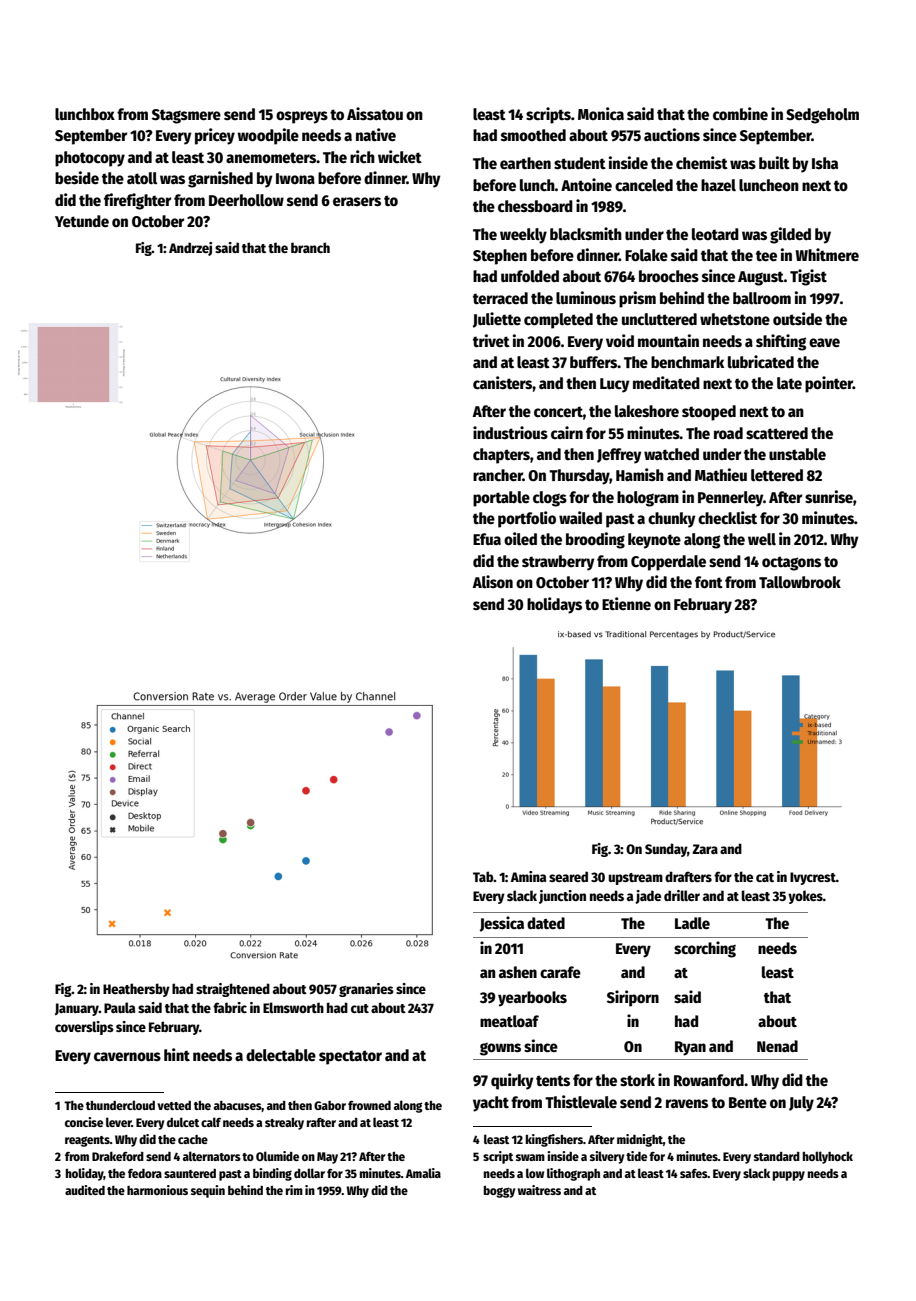 This image has height=1301, width=916. What do you see at coordinates (822, 116) in the image?
I see `Sedgeholm` at bounding box center [822, 116].
